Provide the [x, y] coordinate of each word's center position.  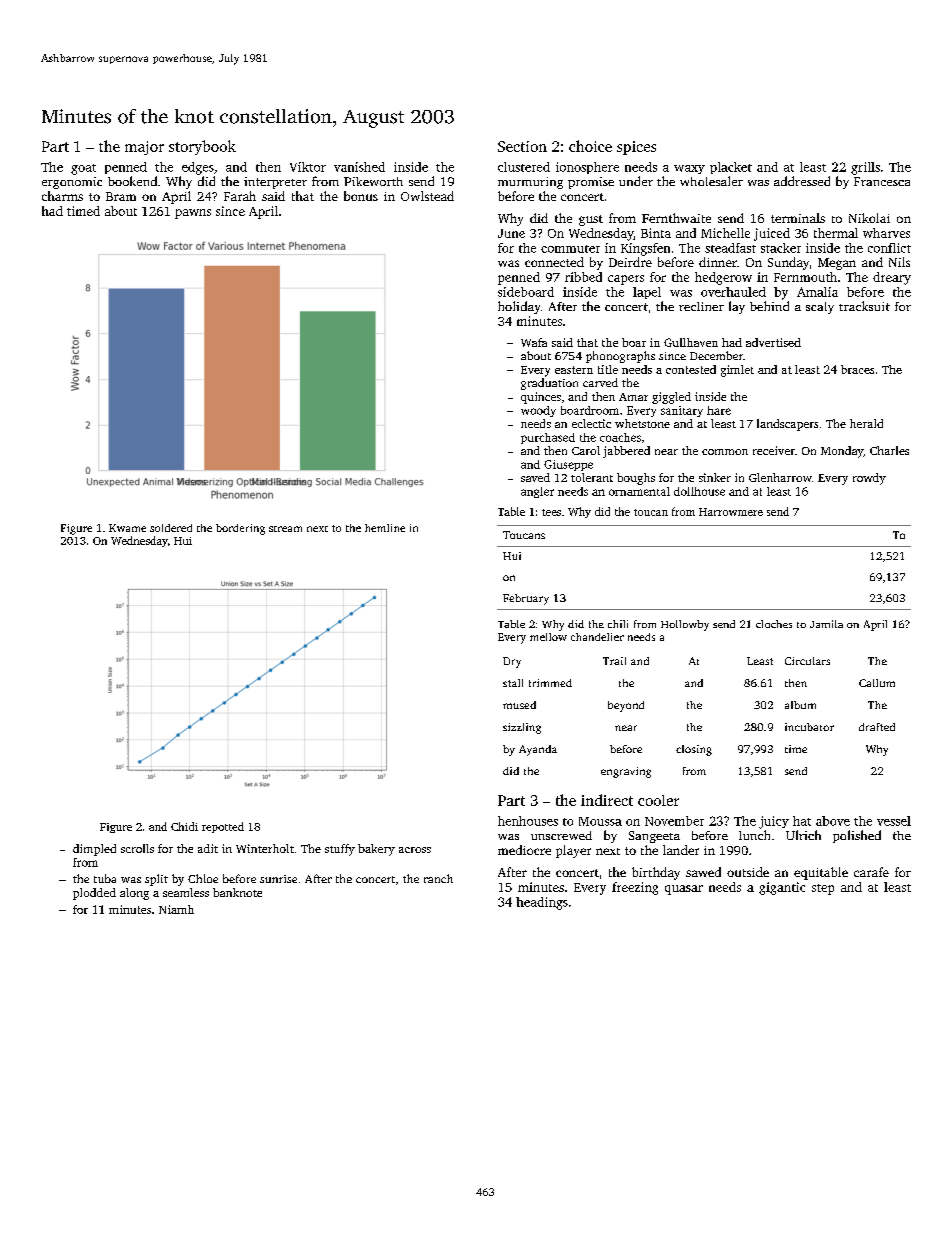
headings [542, 903]
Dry [512, 662]
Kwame [127, 528]
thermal [836, 233]
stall [513, 683]
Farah [240, 196]
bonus [361, 196]
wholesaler [711, 181]
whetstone [642, 423]
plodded [94, 894]
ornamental [639, 491]
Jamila [826, 624]
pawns [193, 214]
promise [591, 183]
